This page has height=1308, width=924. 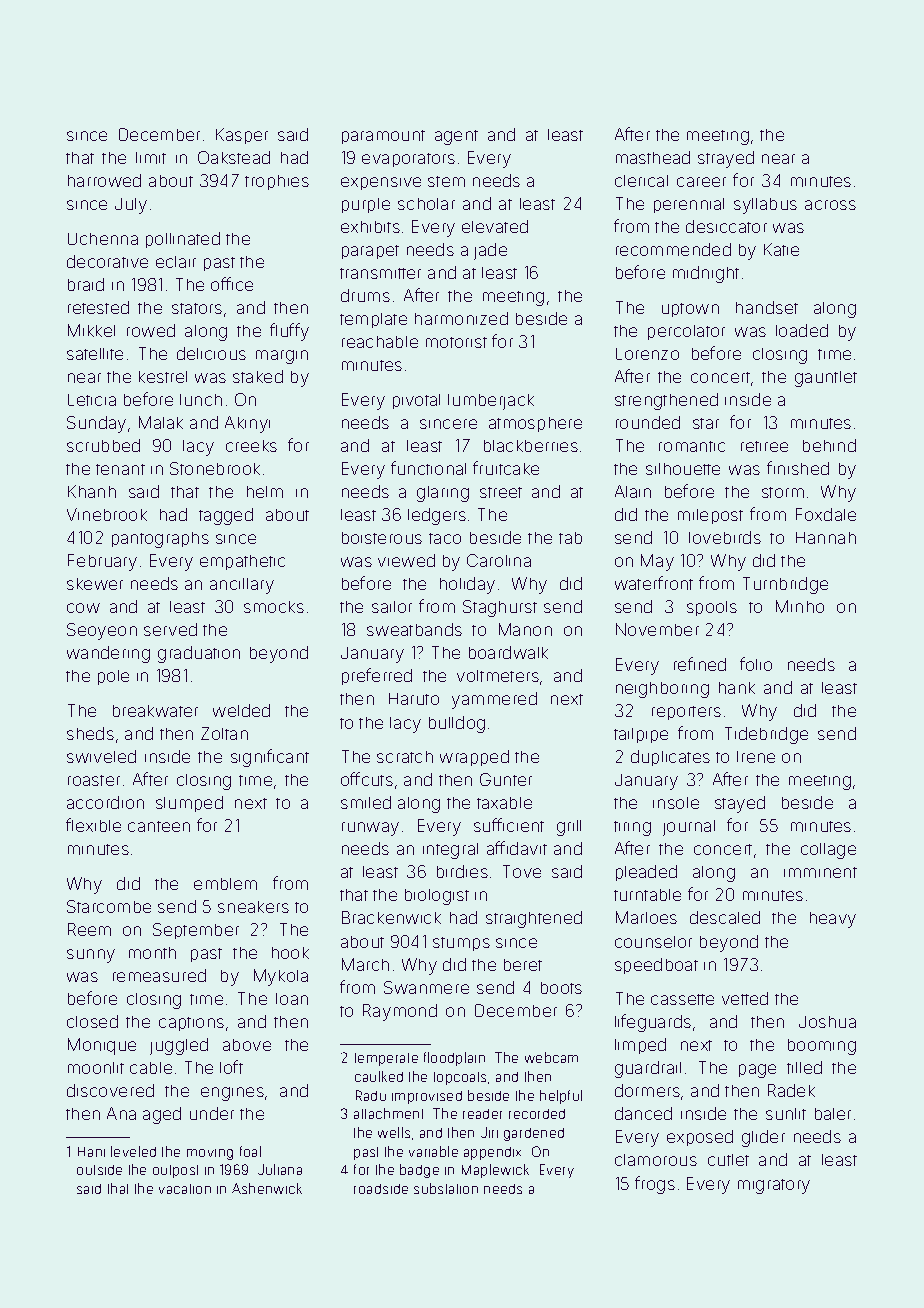 What do you see at coordinates (282, 357) in the page?
I see `margin` at bounding box center [282, 357].
